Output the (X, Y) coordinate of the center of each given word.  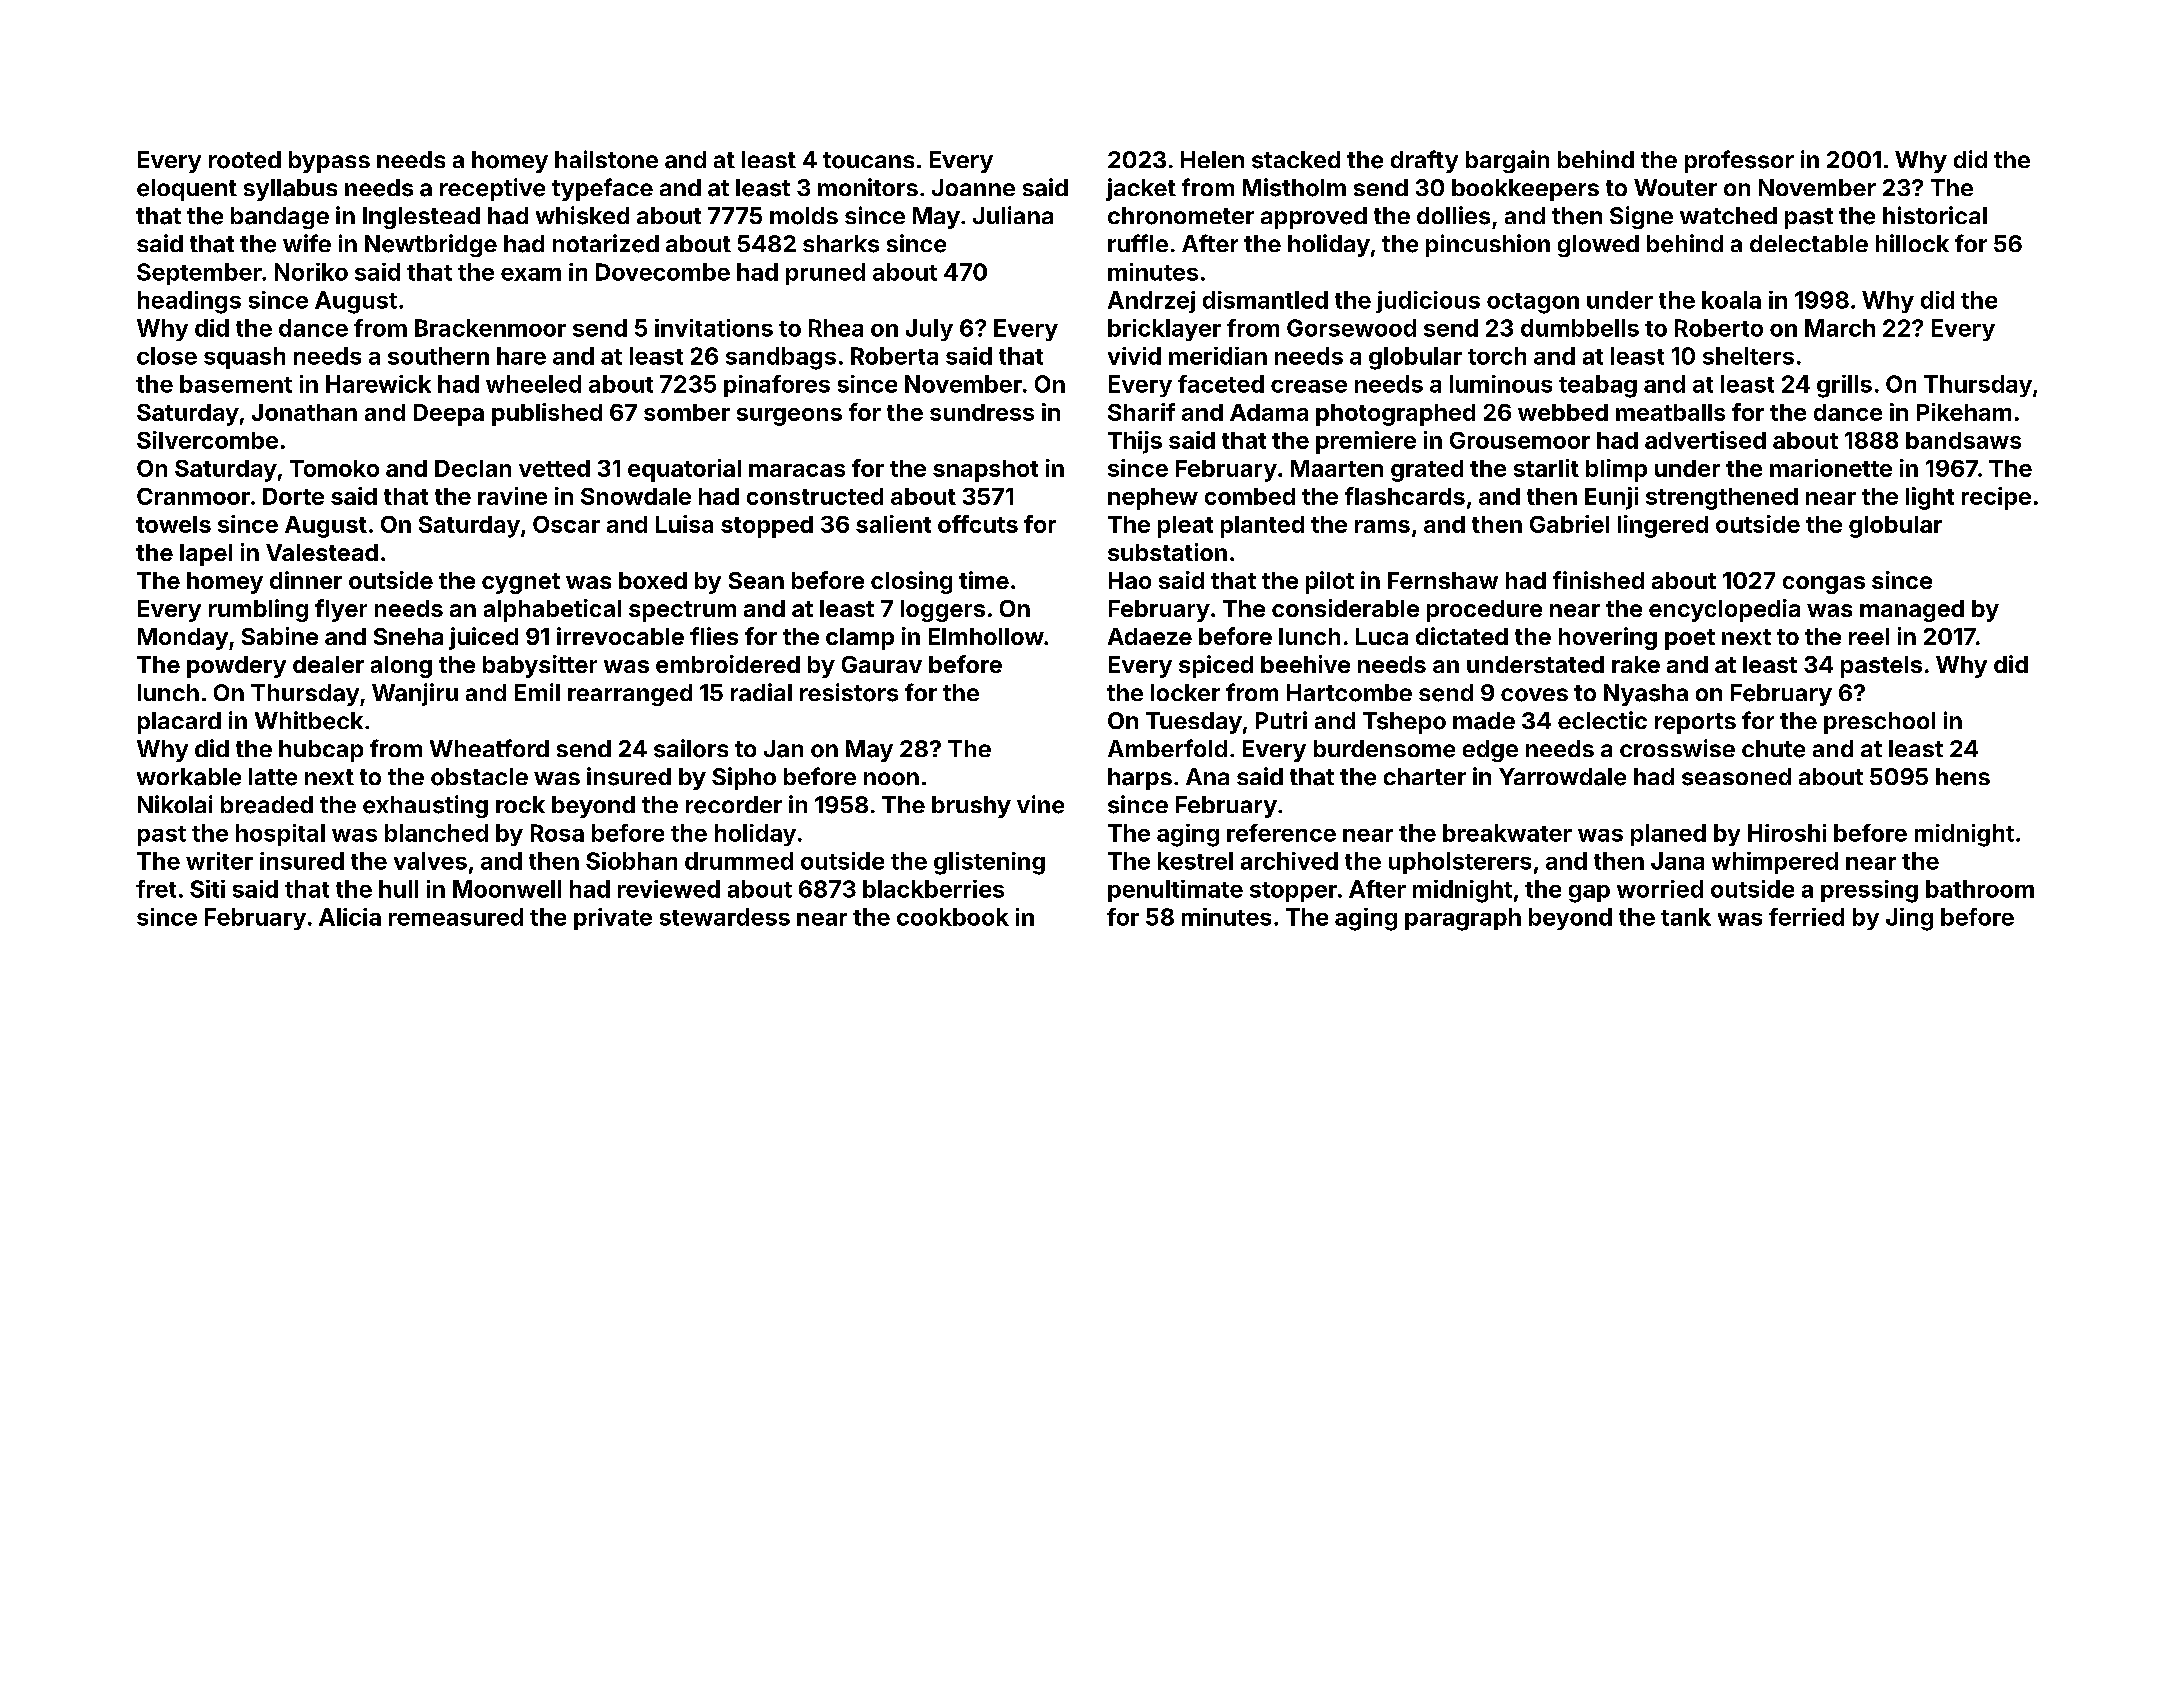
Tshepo (1404, 723)
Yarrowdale (1562, 777)
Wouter (1675, 187)
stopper (1293, 892)
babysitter (540, 666)
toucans (868, 160)
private (613, 919)
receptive (492, 189)
